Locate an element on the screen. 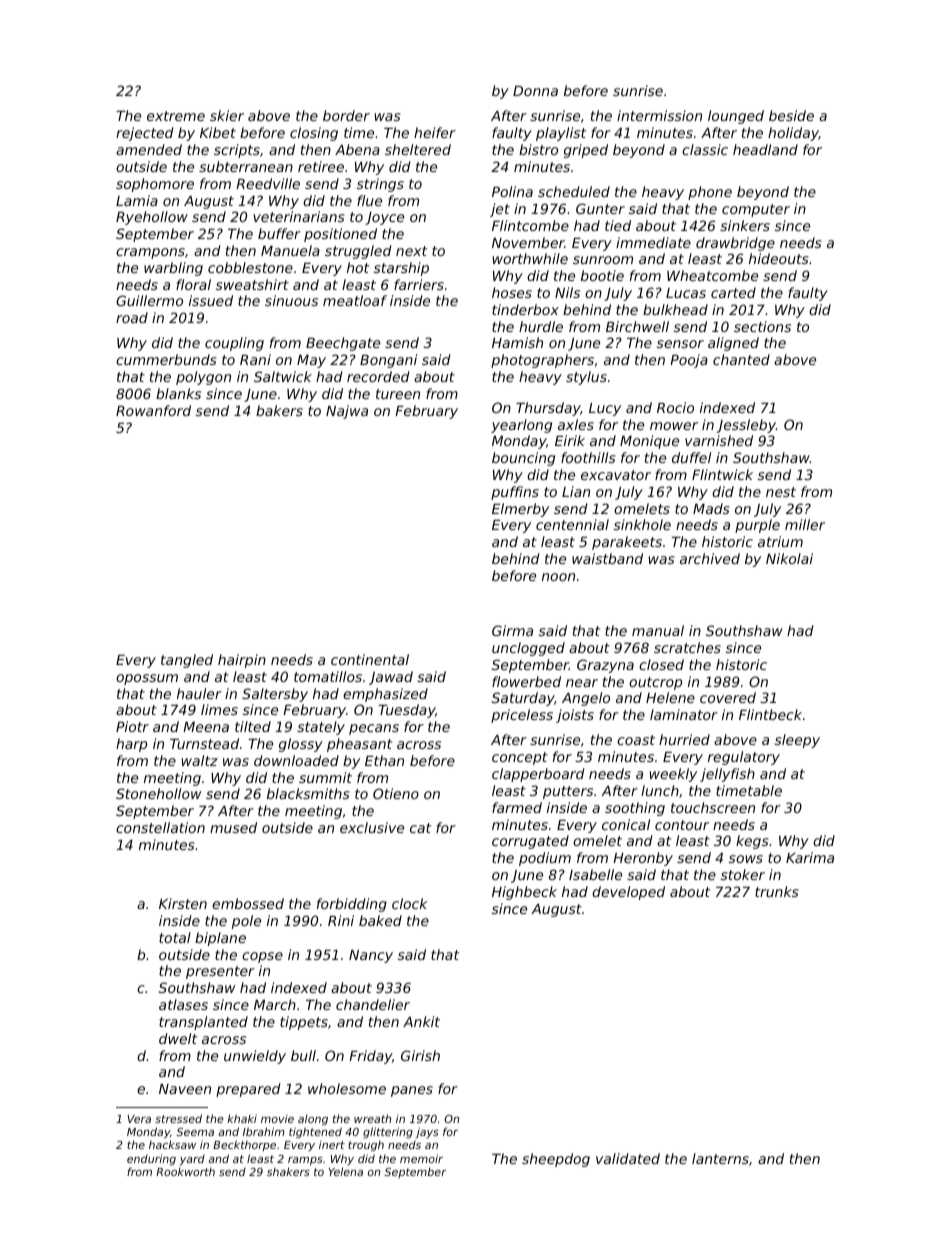  bakers is located at coordinates (279, 410).
